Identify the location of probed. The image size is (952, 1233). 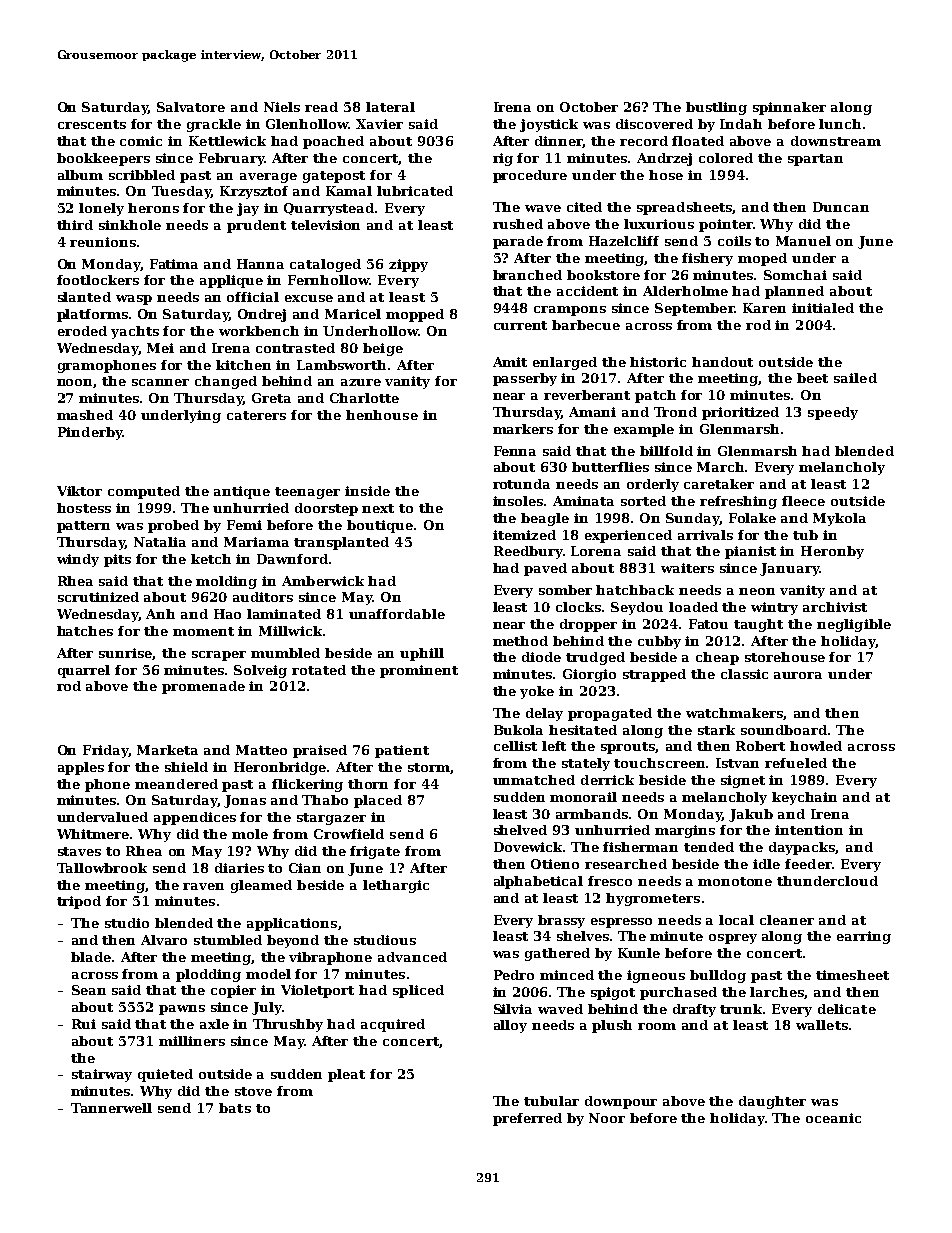
(173, 526).
